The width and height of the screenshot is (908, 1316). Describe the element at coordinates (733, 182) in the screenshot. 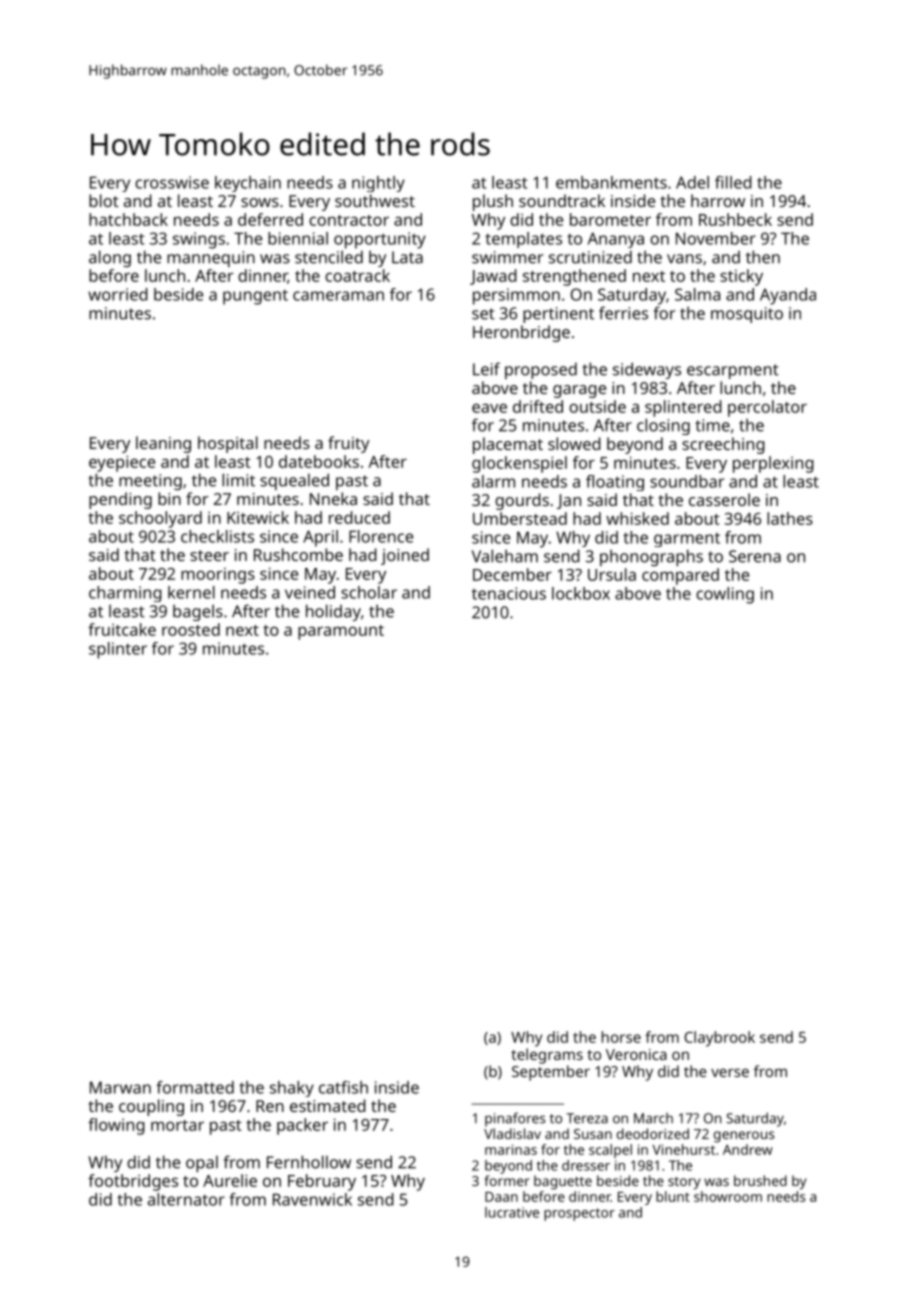

I see `filled` at that location.
